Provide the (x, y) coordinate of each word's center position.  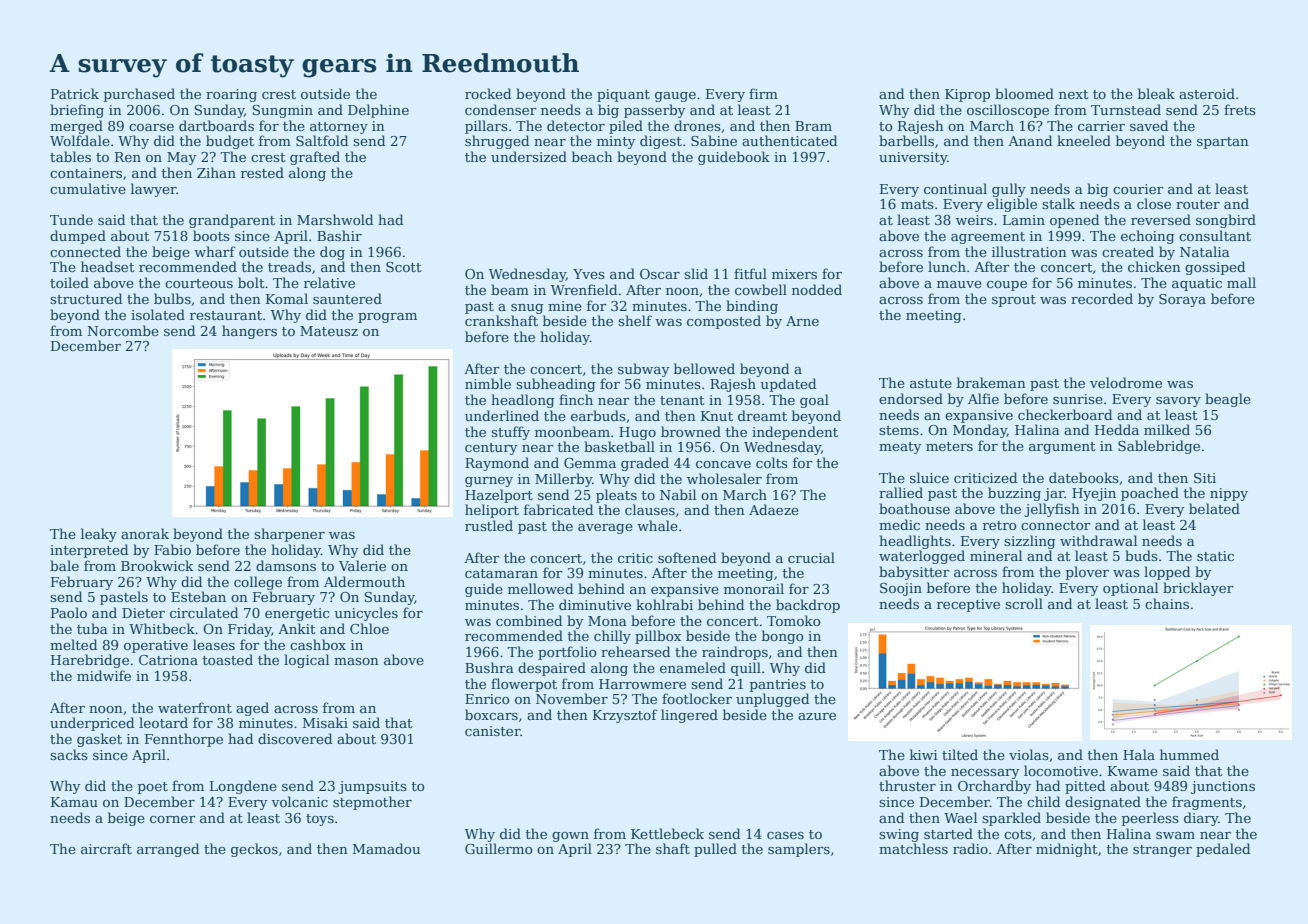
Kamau (74, 802)
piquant (623, 95)
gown (570, 837)
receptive (968, 605)
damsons (286, 565)
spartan (1223, 143)
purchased (139, 95)
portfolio (567, 653)
